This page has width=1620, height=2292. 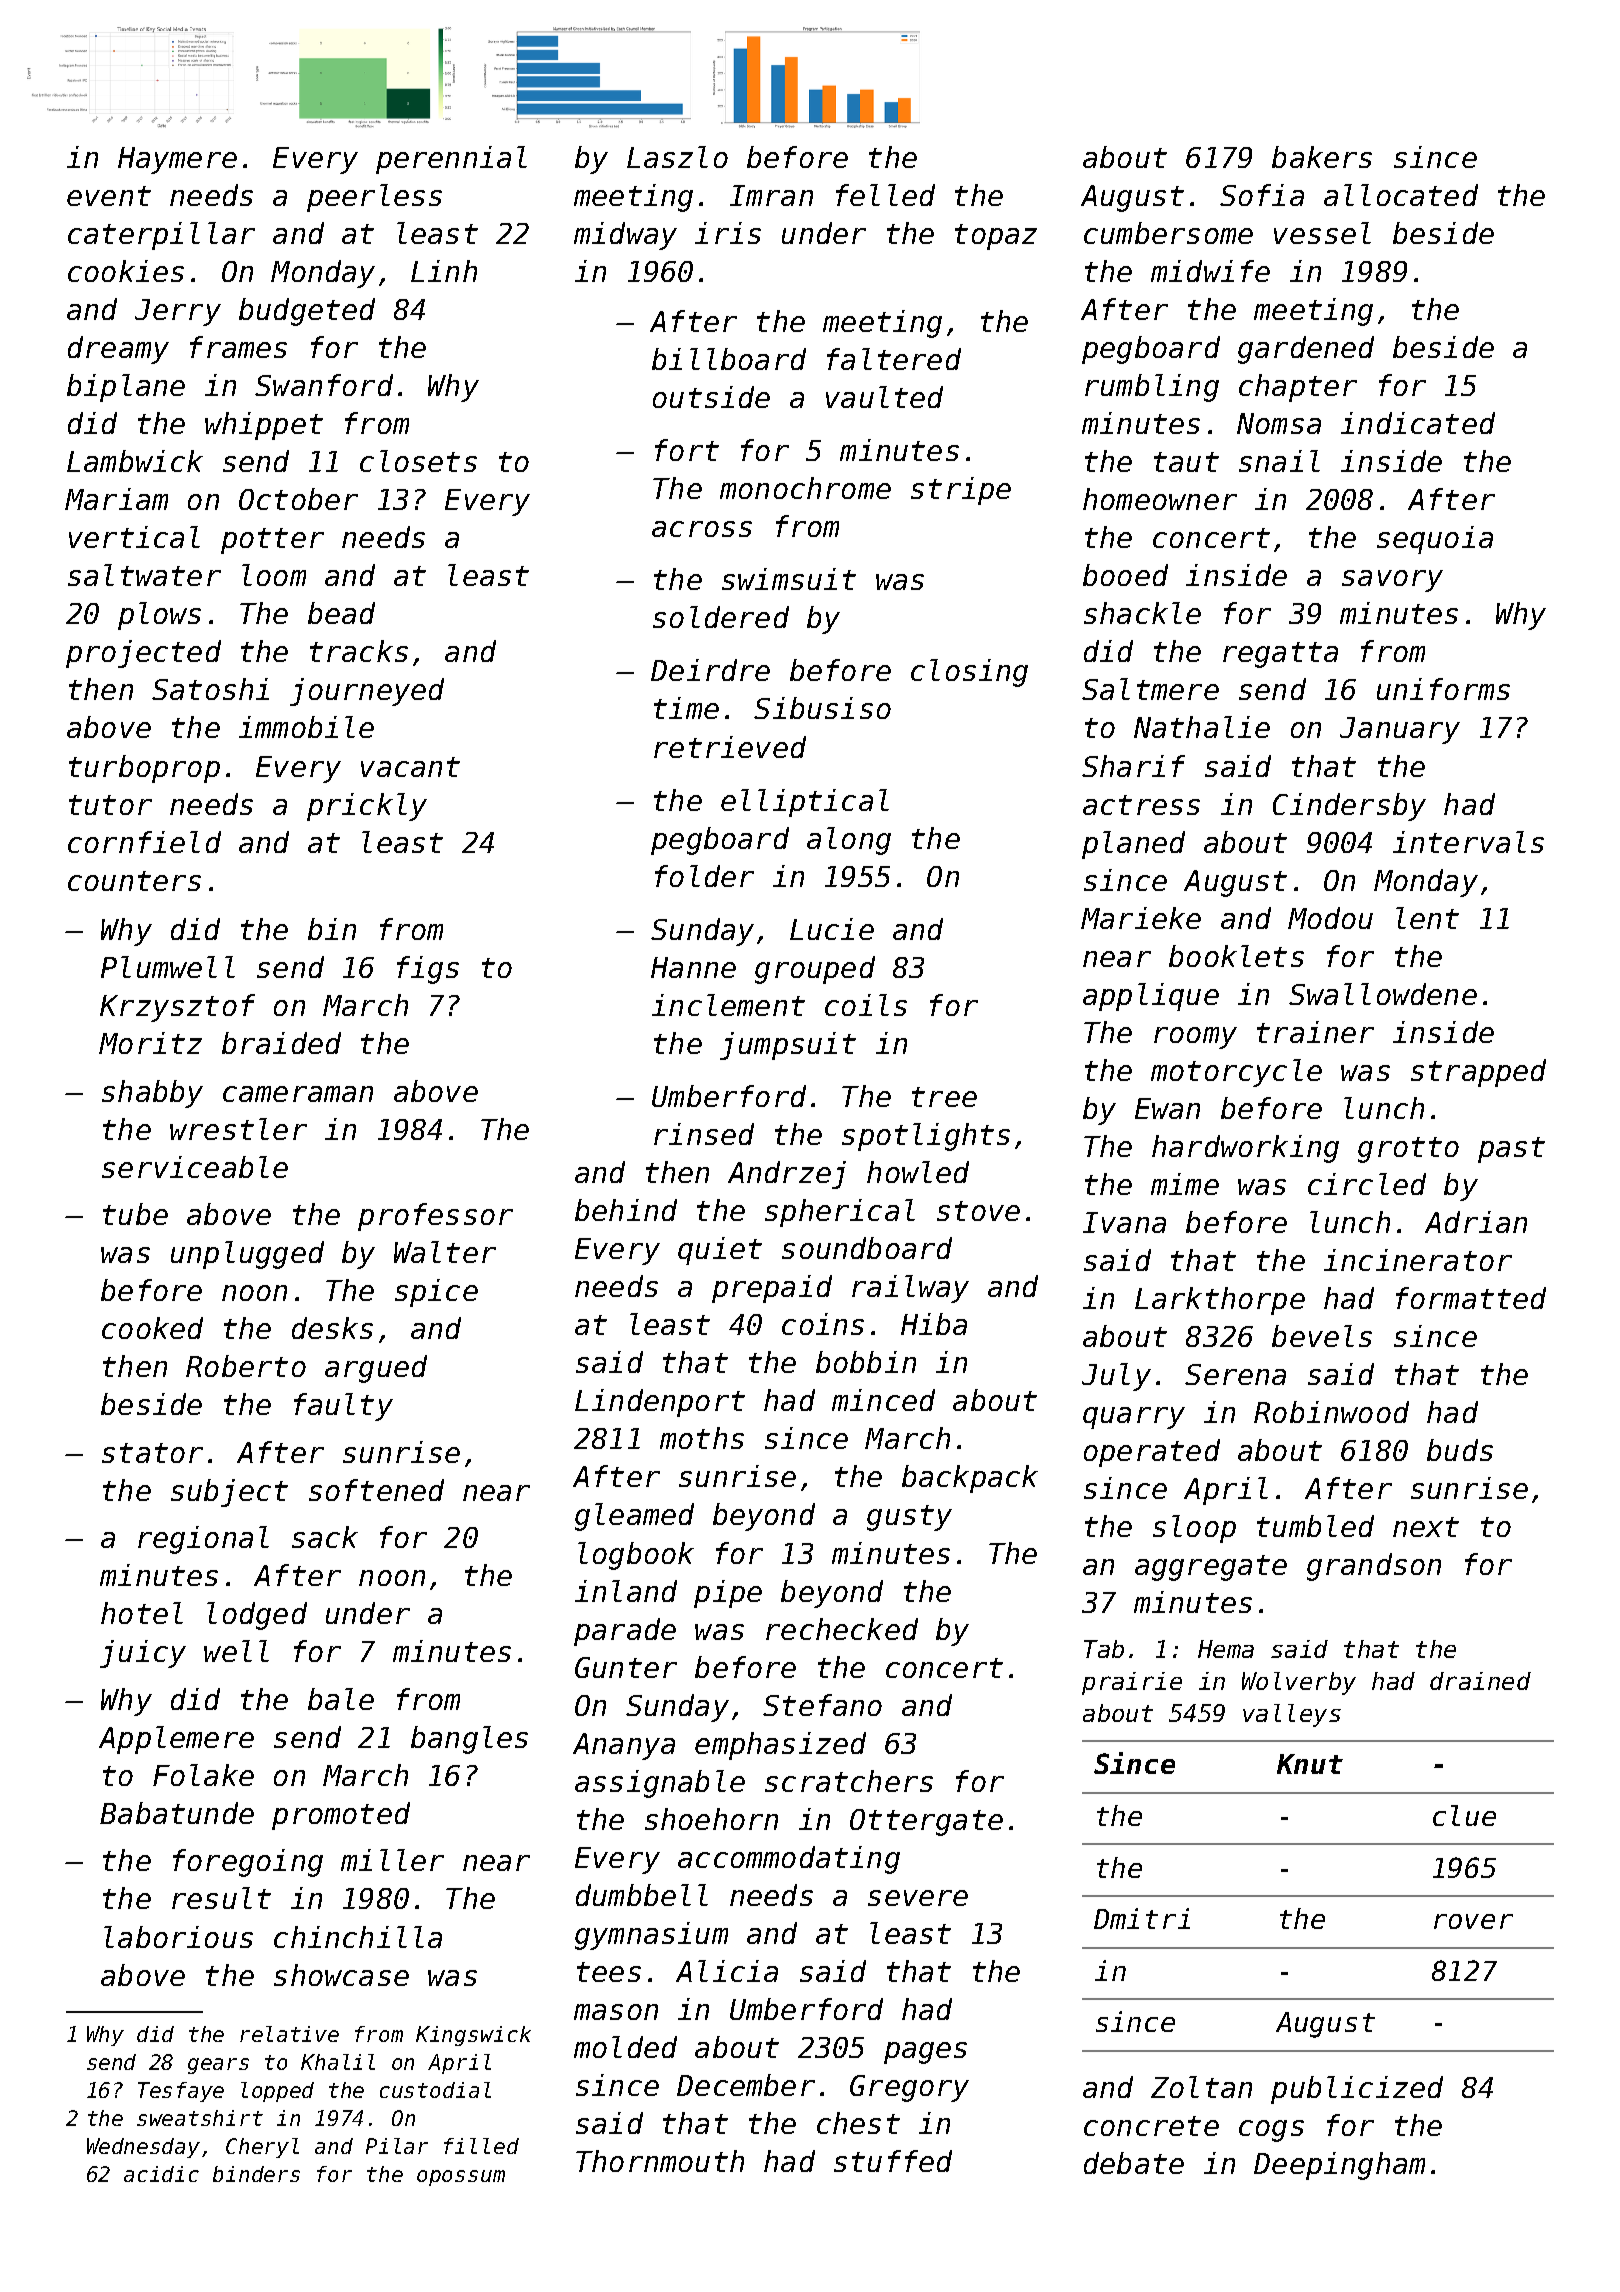 What do you see at coordinates (341, 1816) in the page?
I see `promoted` at bounding box center [341, 1816].
